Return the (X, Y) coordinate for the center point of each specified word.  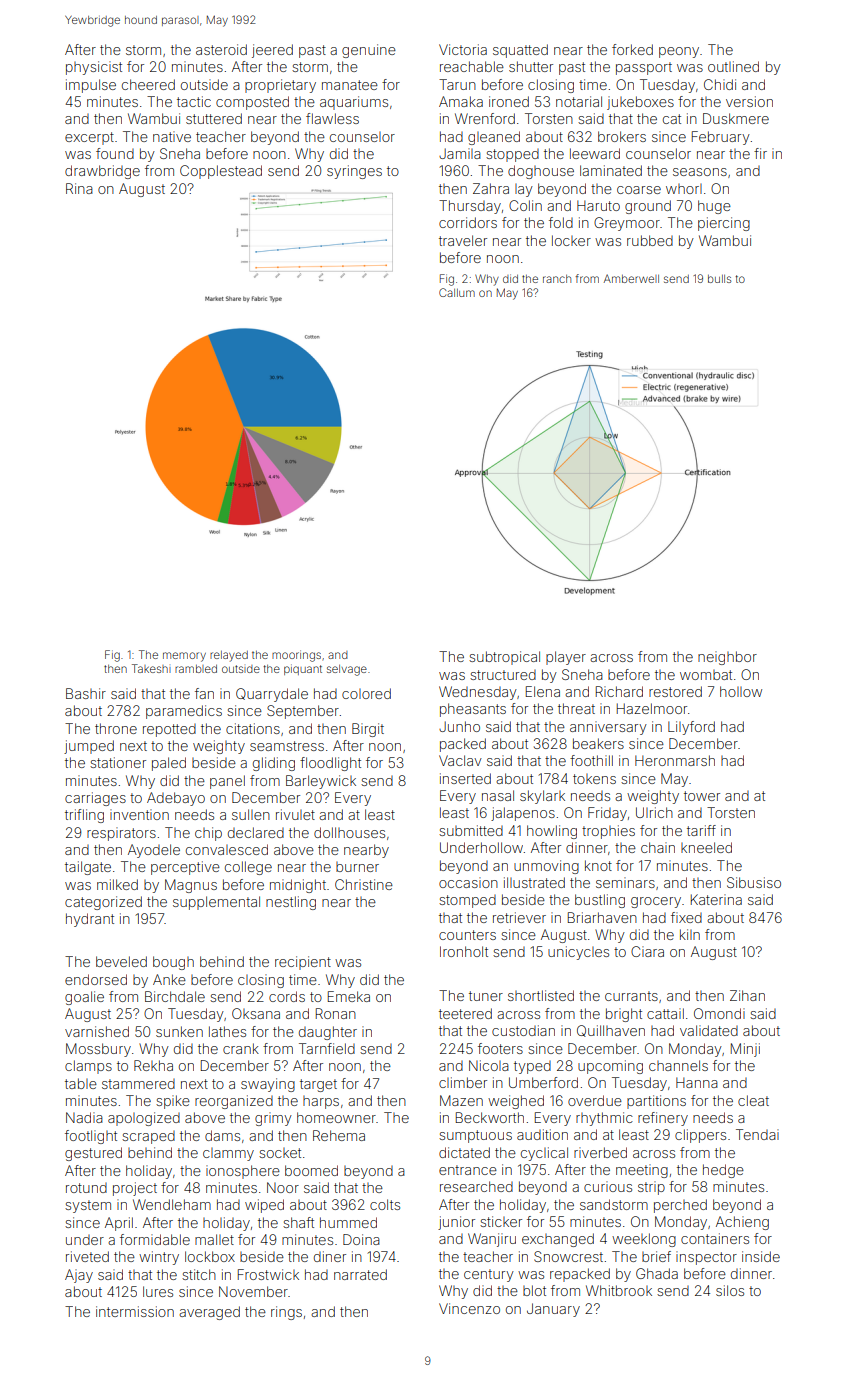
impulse (91, 86)
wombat (706, 675)
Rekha (153, 1065)
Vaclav (460, 760)
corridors (468, 222)
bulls (719, 279)
